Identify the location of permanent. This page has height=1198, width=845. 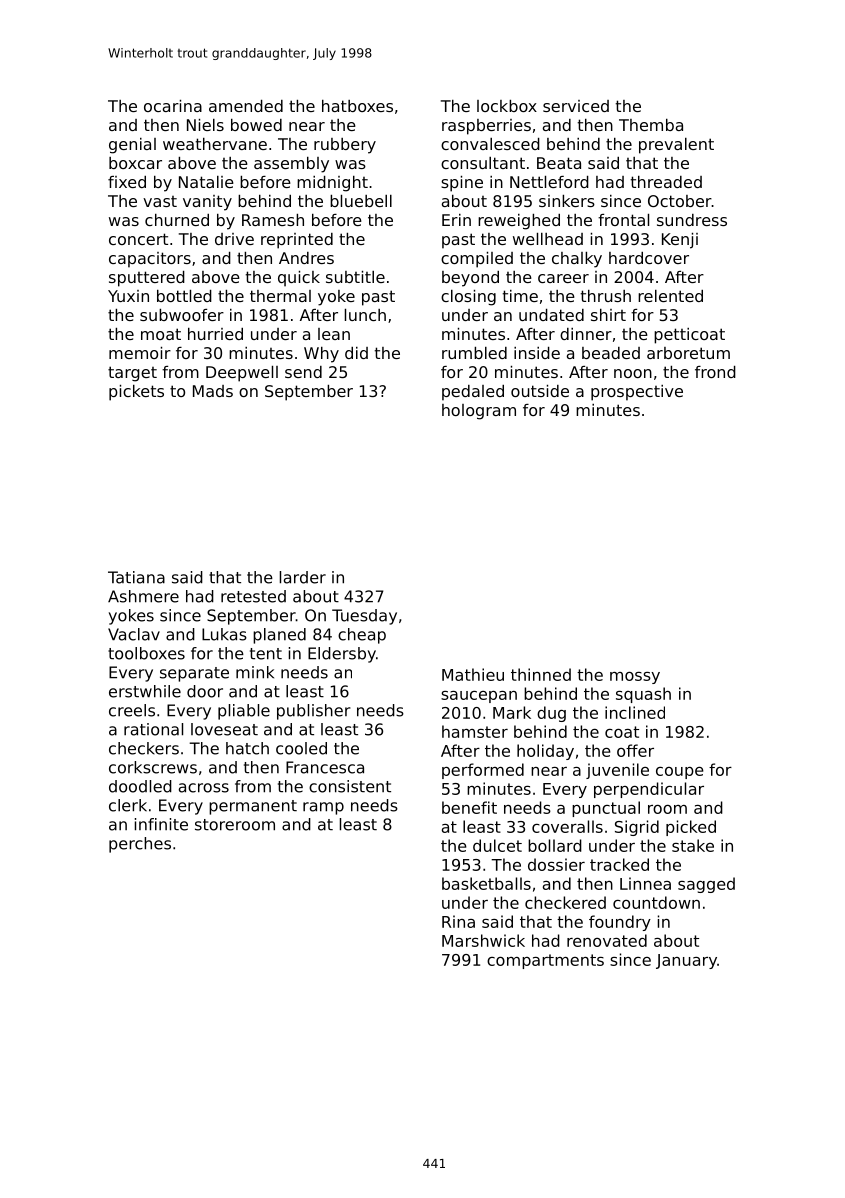
(253, 807).
